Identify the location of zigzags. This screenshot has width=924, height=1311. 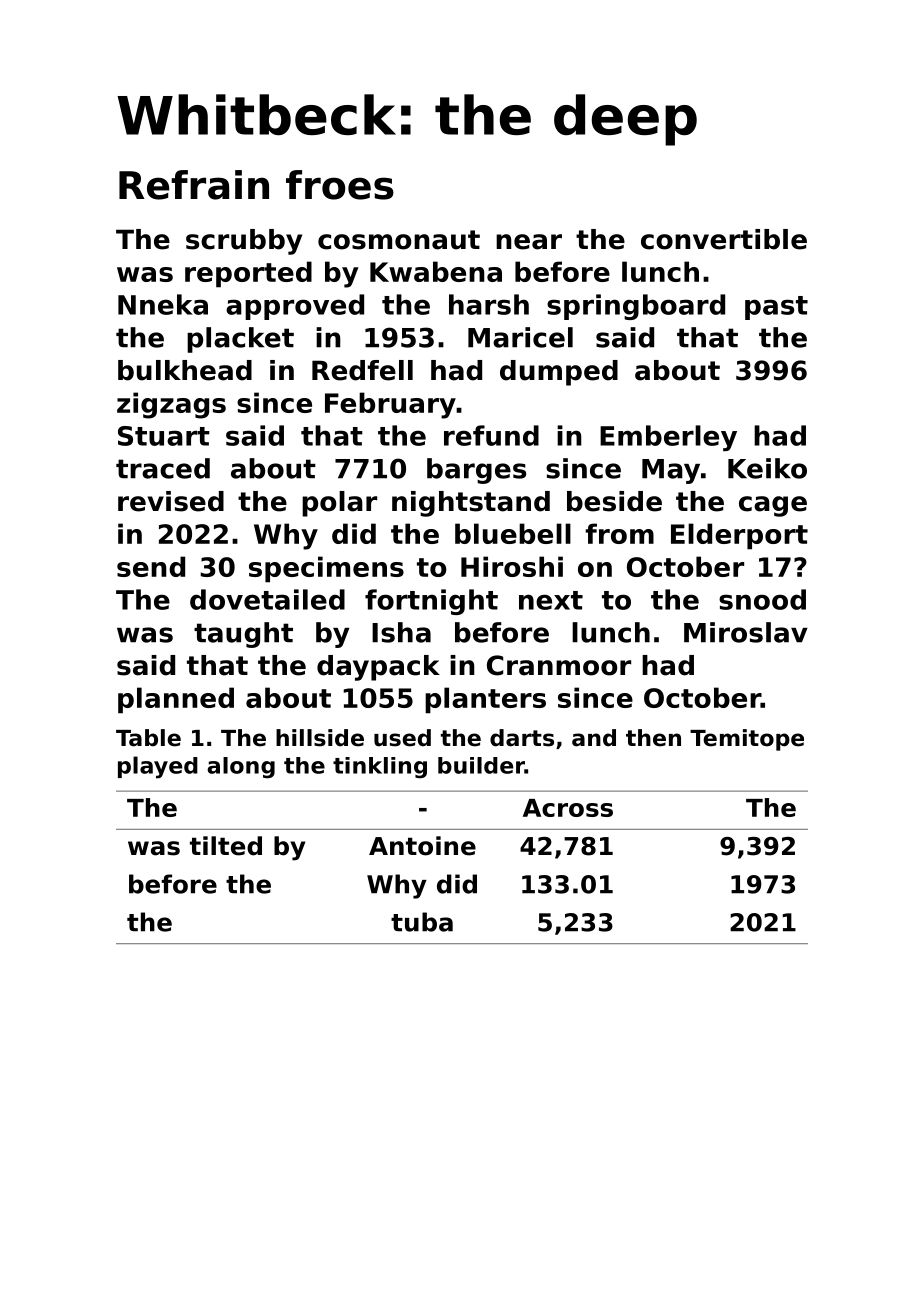
(171, 405).
